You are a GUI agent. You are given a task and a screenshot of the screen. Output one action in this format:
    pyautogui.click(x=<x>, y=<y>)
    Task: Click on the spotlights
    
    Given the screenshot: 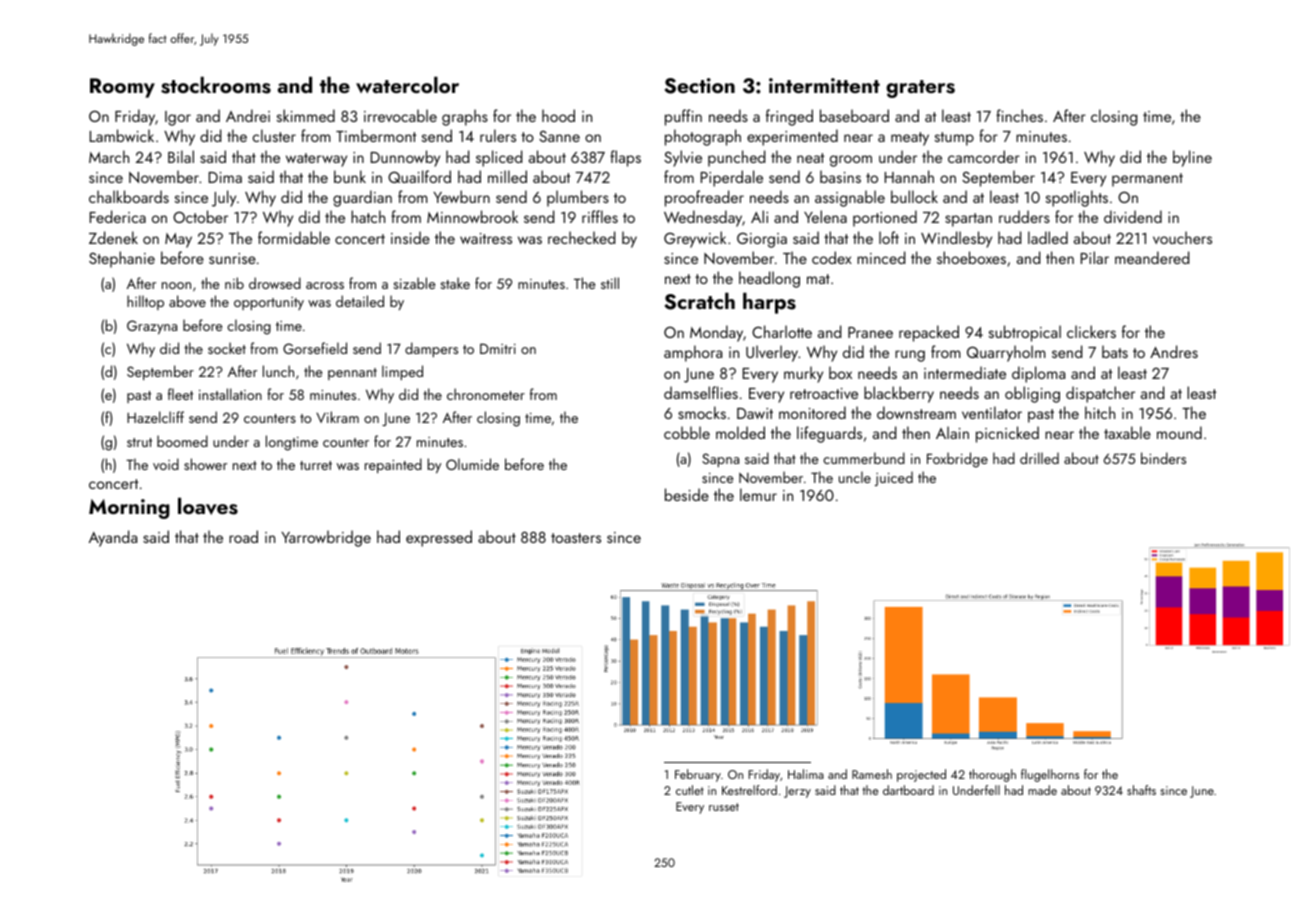 What is the action you would take?
    pyautogui.click(x=1077, y=198)
